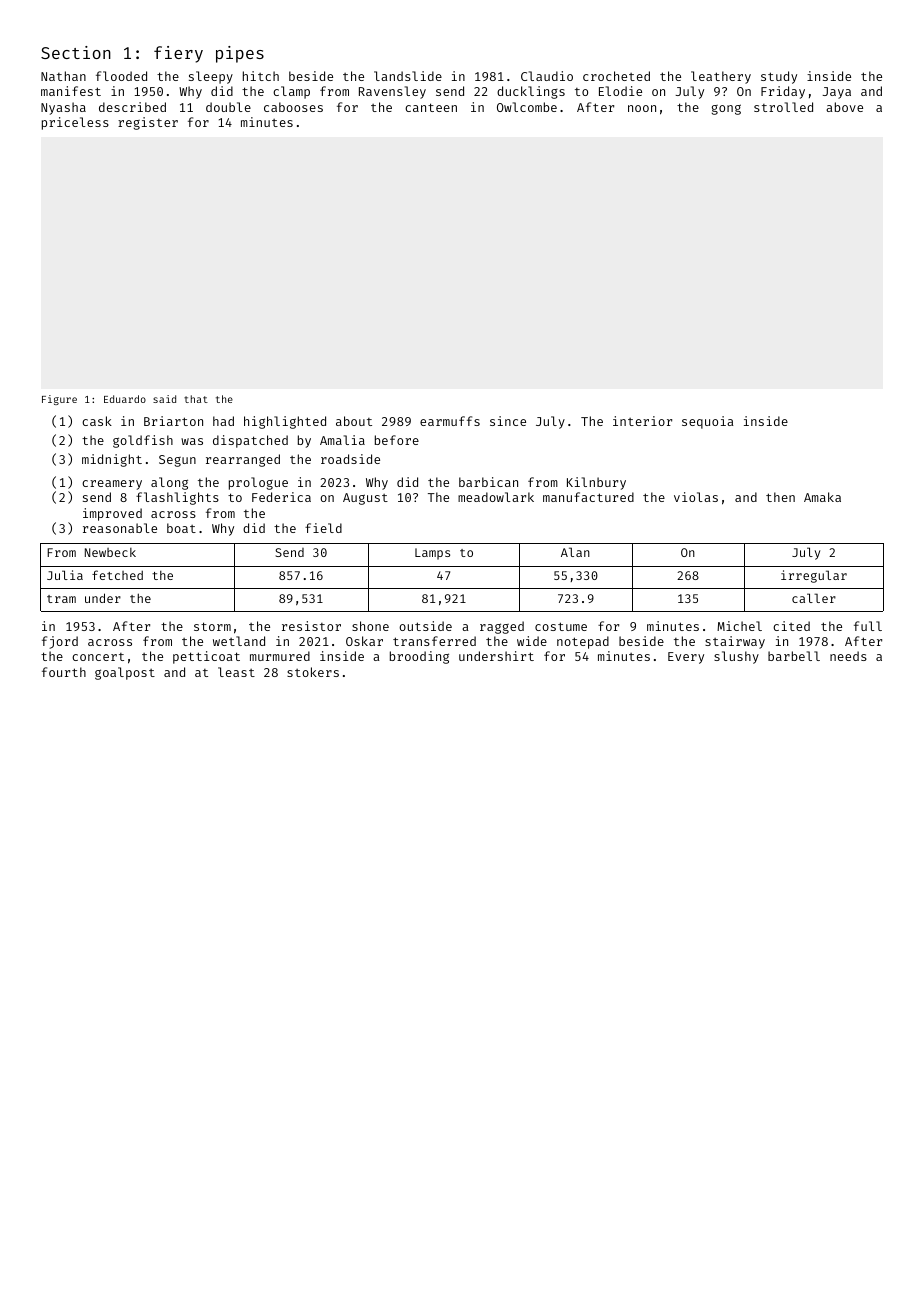  What do you see at coordinates (431, 107) in the document?
I see `canteen` at bounding box center [431, 107].
